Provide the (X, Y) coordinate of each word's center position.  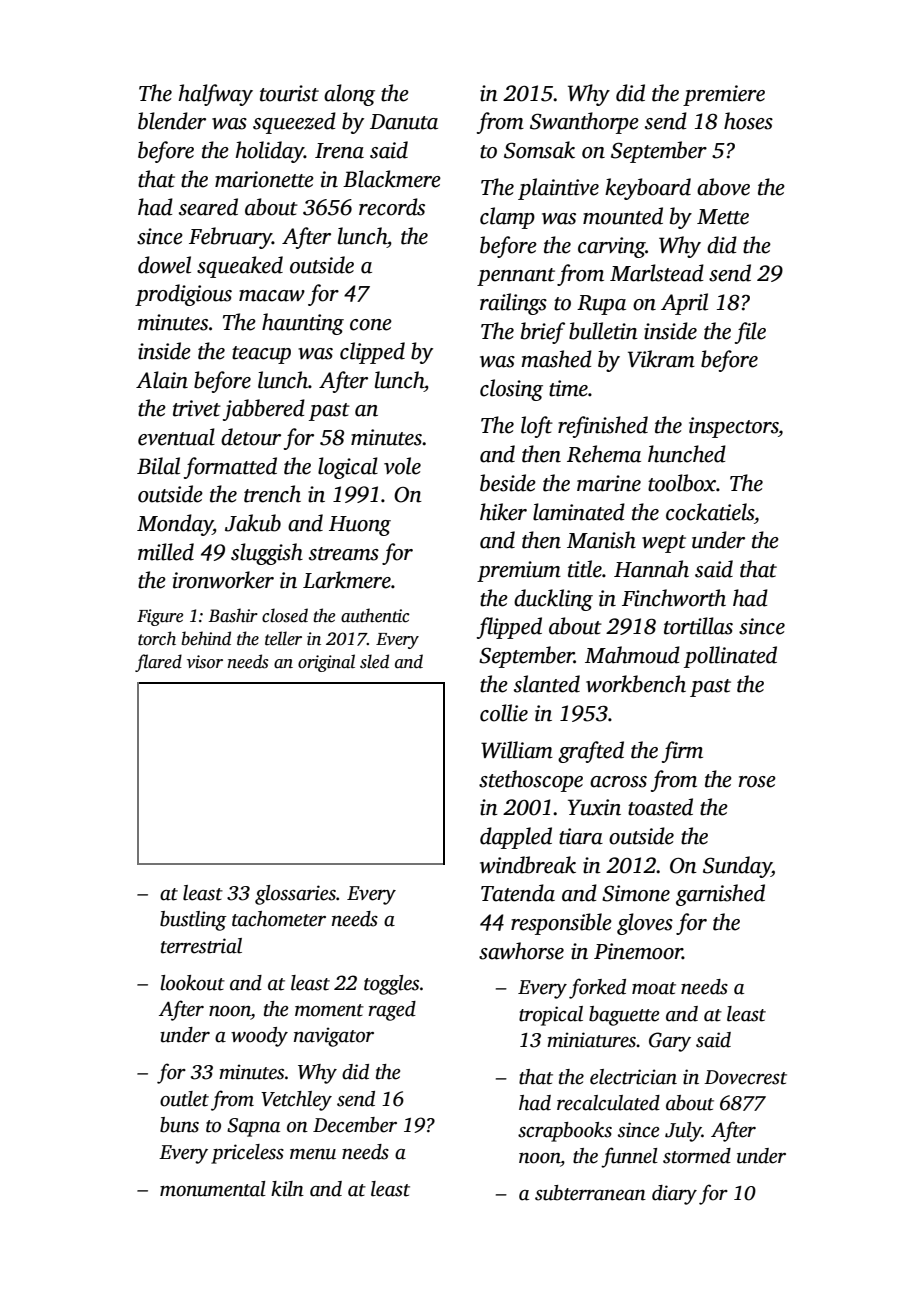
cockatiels (710, 512)
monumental (213, 1189)
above (723, 187)
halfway (215, 95)
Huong (360, 526)
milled (166, 552)
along (349, 95)
